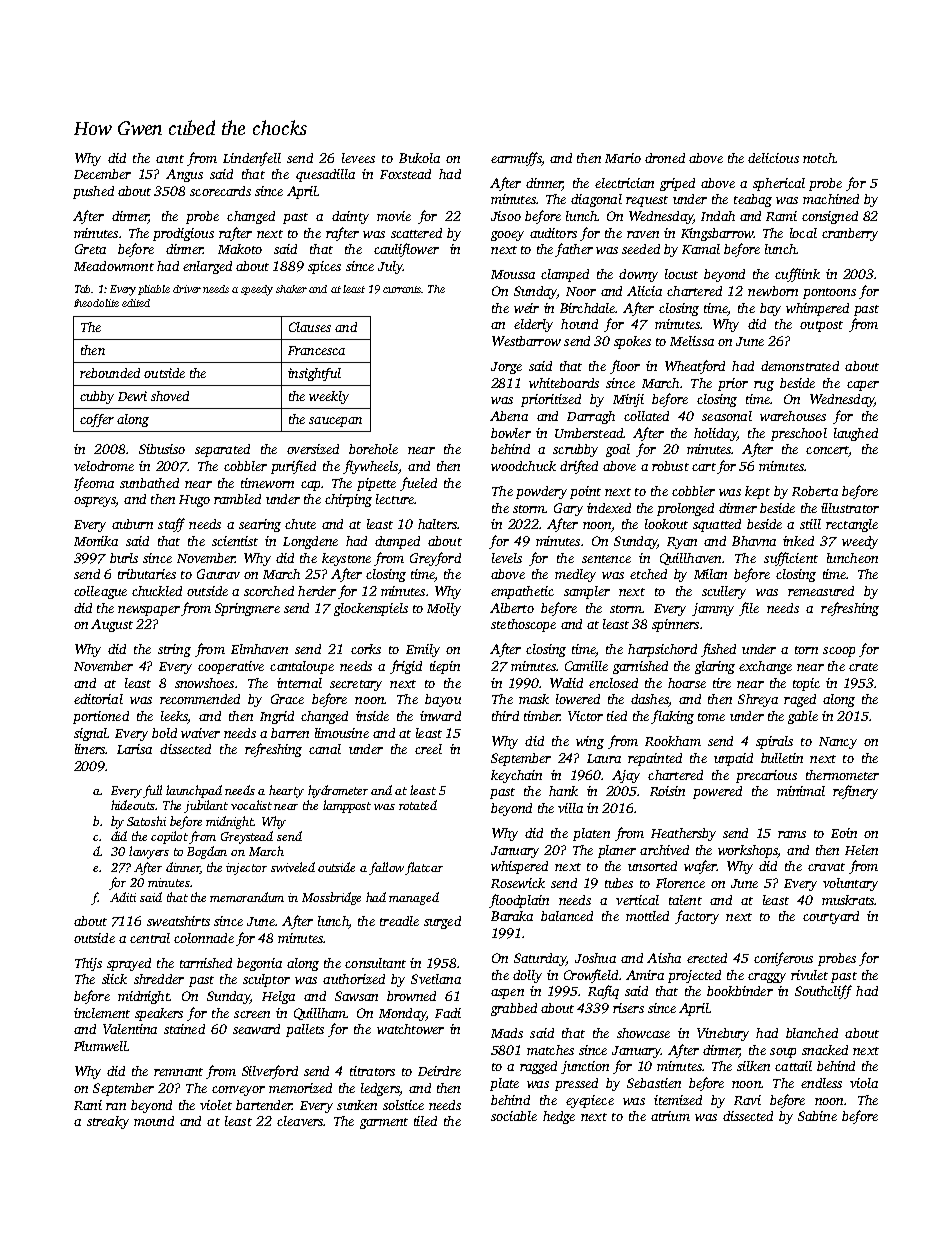  Describe the element at coordinates (419, 158) in the screenshot. I see `Bukola` at that location.
